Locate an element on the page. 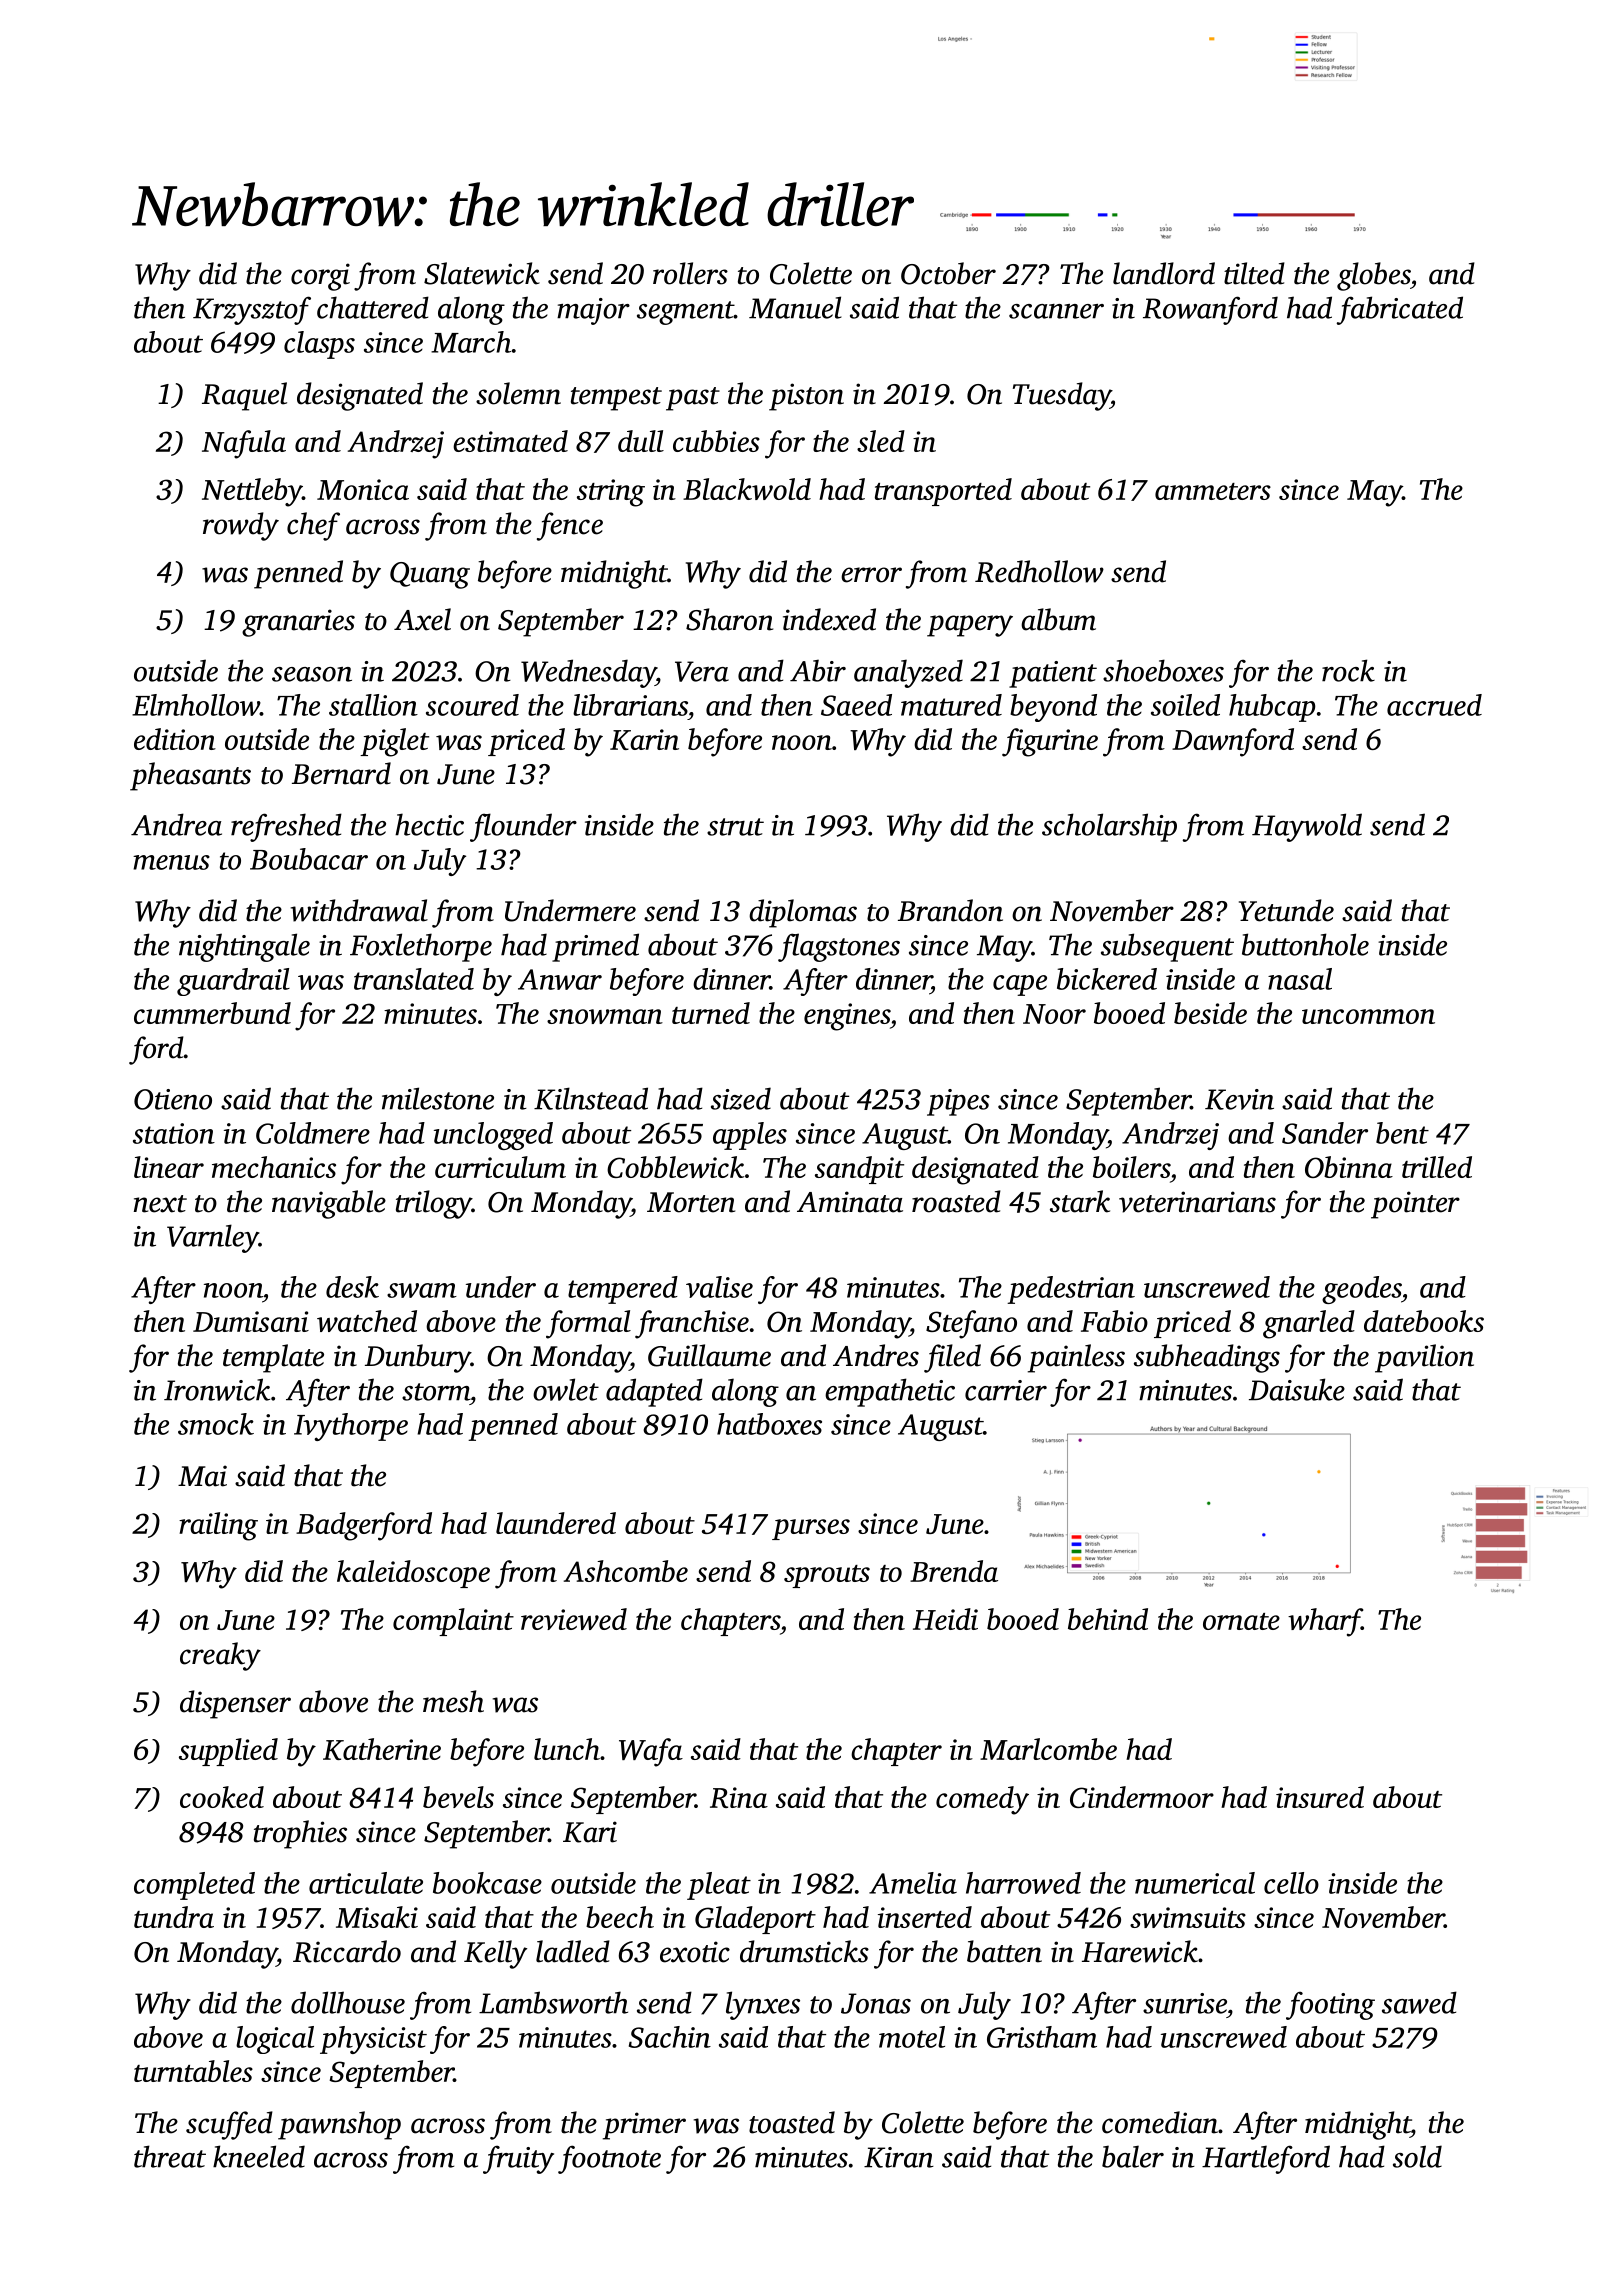  Raquel is located at coordinates (244, 396).
